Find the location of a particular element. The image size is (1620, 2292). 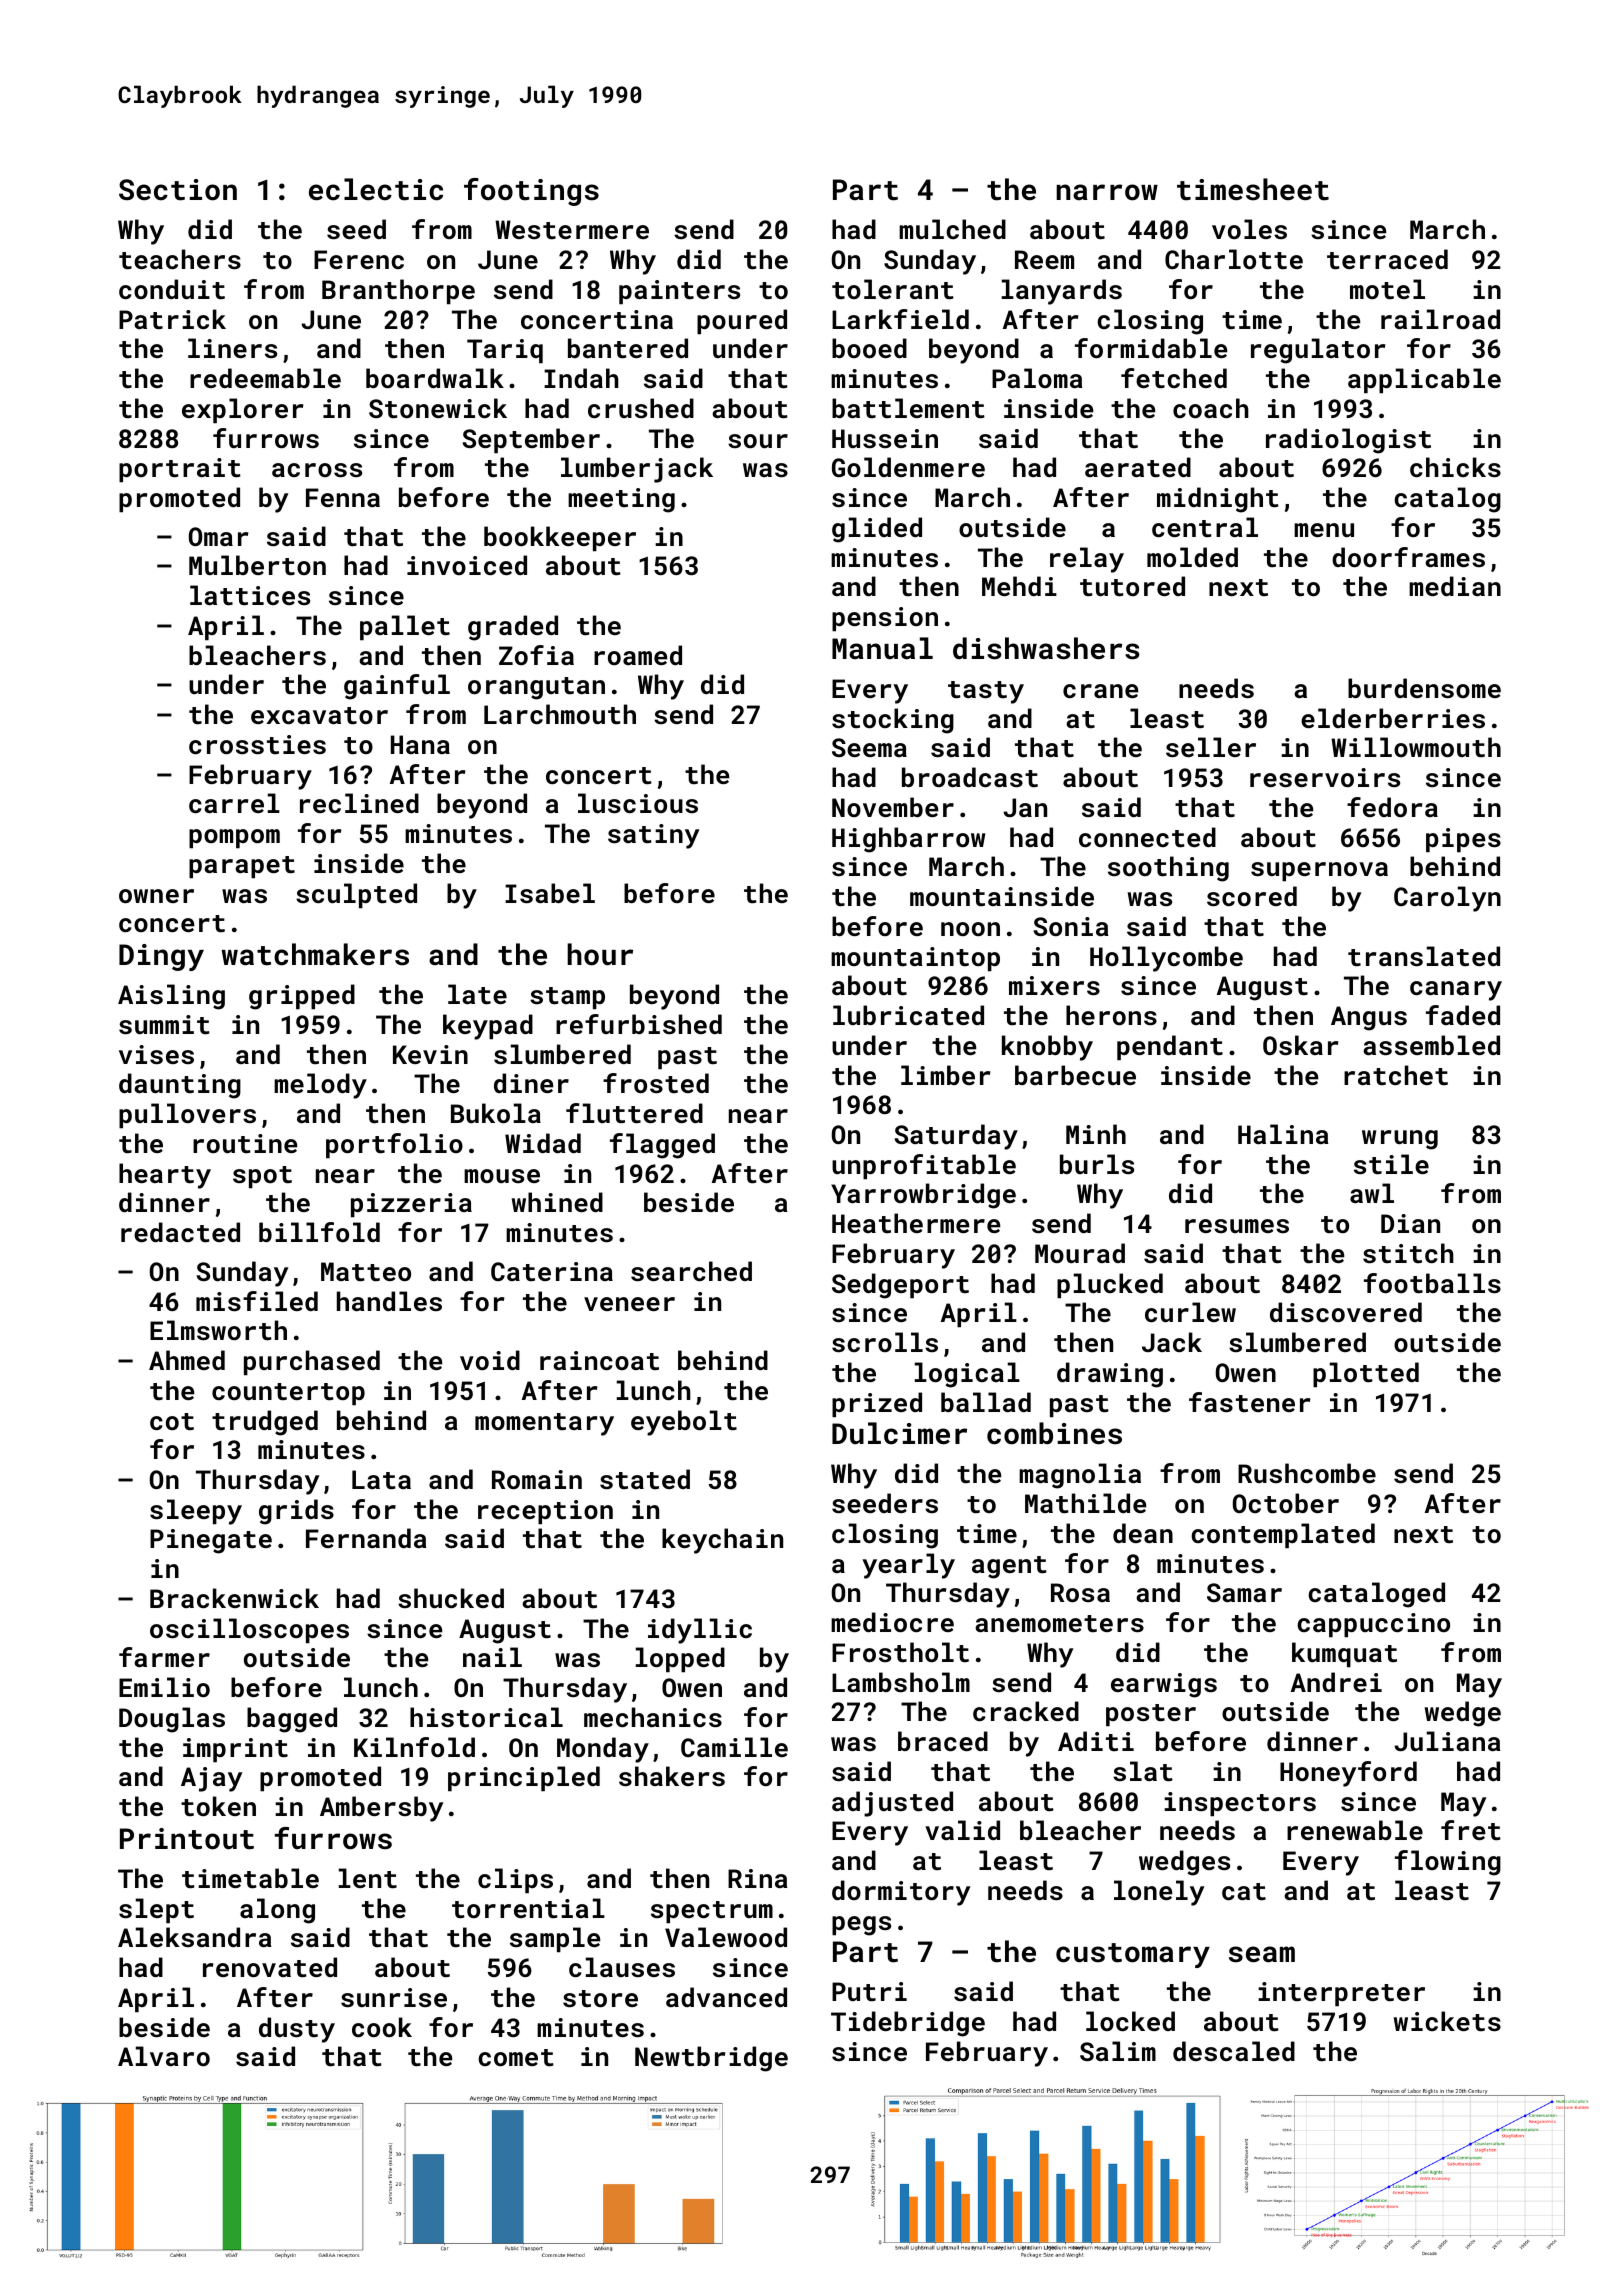

lonely is located at coordinates (1159, 1893).
